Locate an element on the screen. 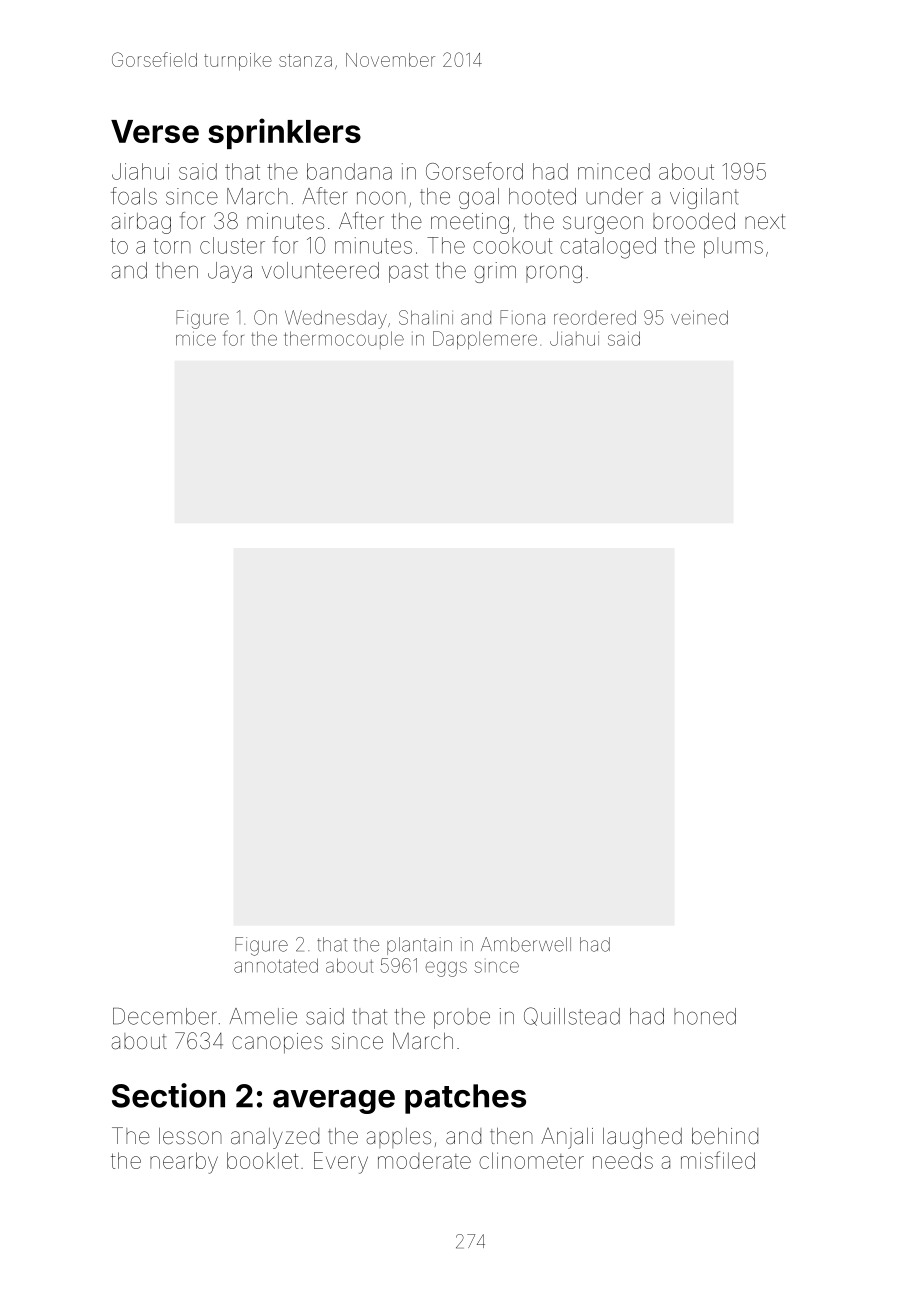 The image size is (908, 1316). annotated is located at coordinates (276, 965).
